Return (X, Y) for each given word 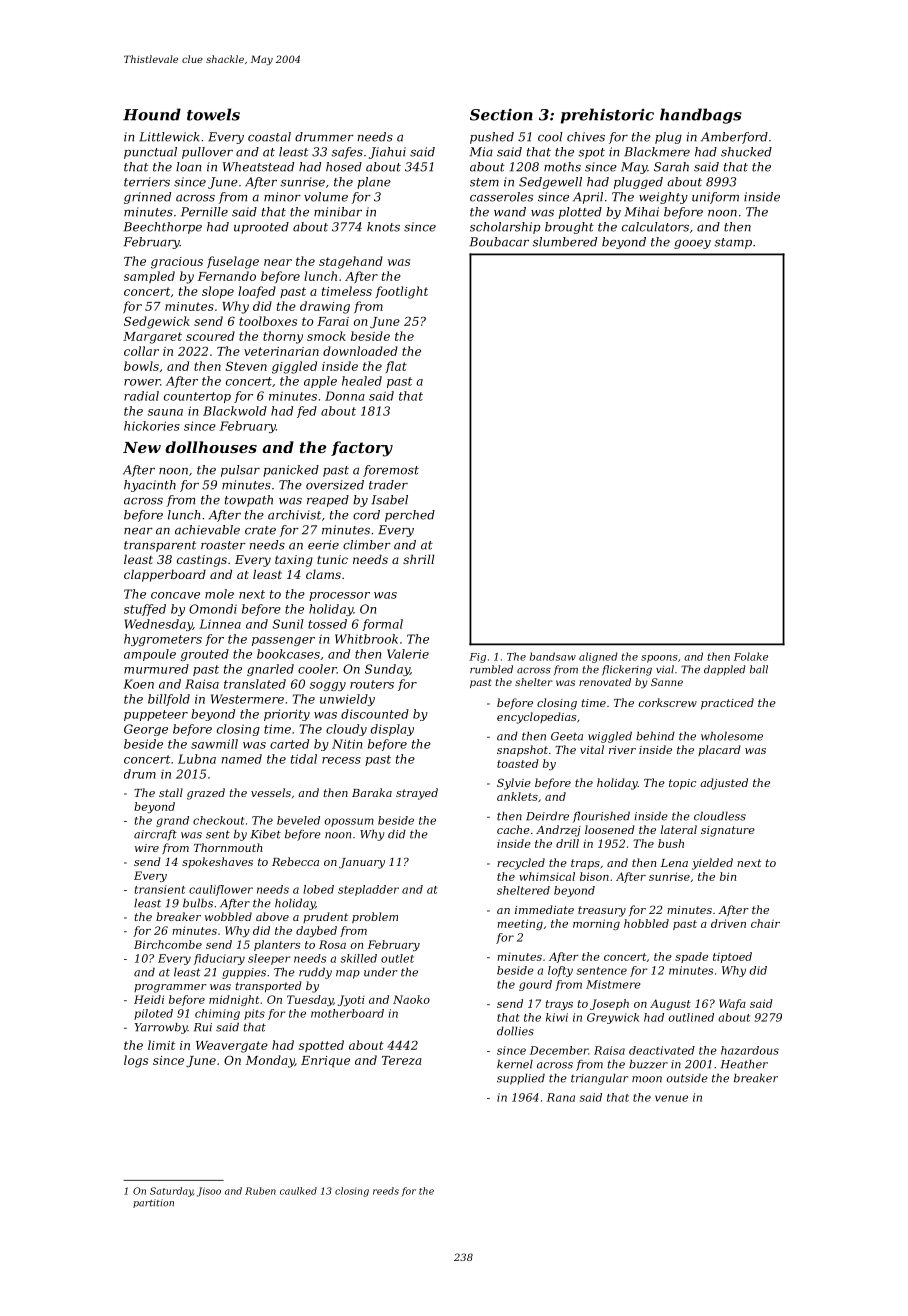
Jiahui (387, 153)
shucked (746, 152)
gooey (692, 244)
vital (592, 749)
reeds (386, 1191)
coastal (269, 137)
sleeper (269, 959)
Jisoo (209, 1192)
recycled (521, 864)
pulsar (240, 471)
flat (396, 367)
